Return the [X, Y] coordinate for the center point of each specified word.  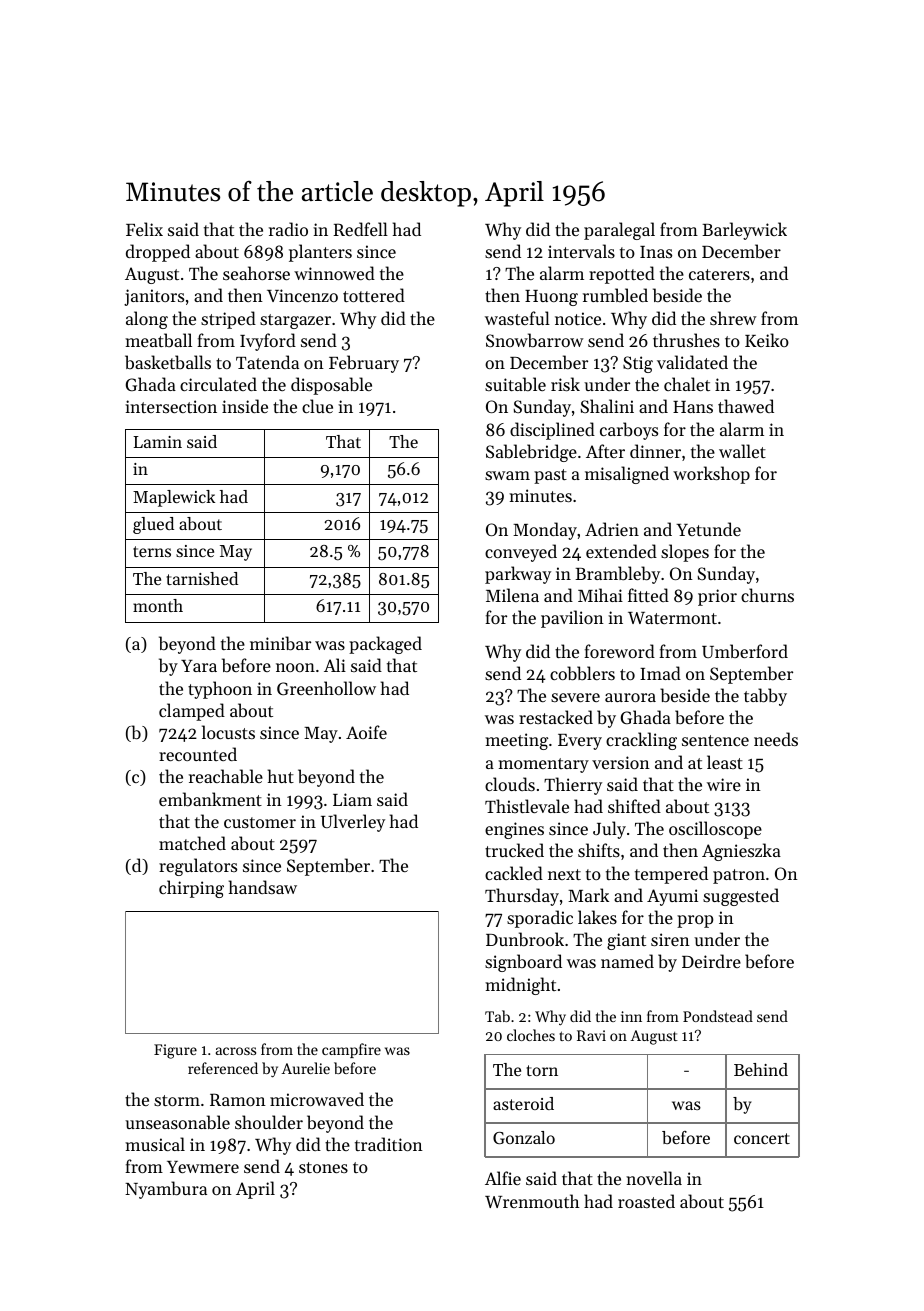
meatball [158, 340]
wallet [742, 451]
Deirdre [711, 961]
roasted [646, 1201]
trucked [514, 850]
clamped [192, 712]
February [364, 364]
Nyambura [166, 1190]
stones [323, 1167]
